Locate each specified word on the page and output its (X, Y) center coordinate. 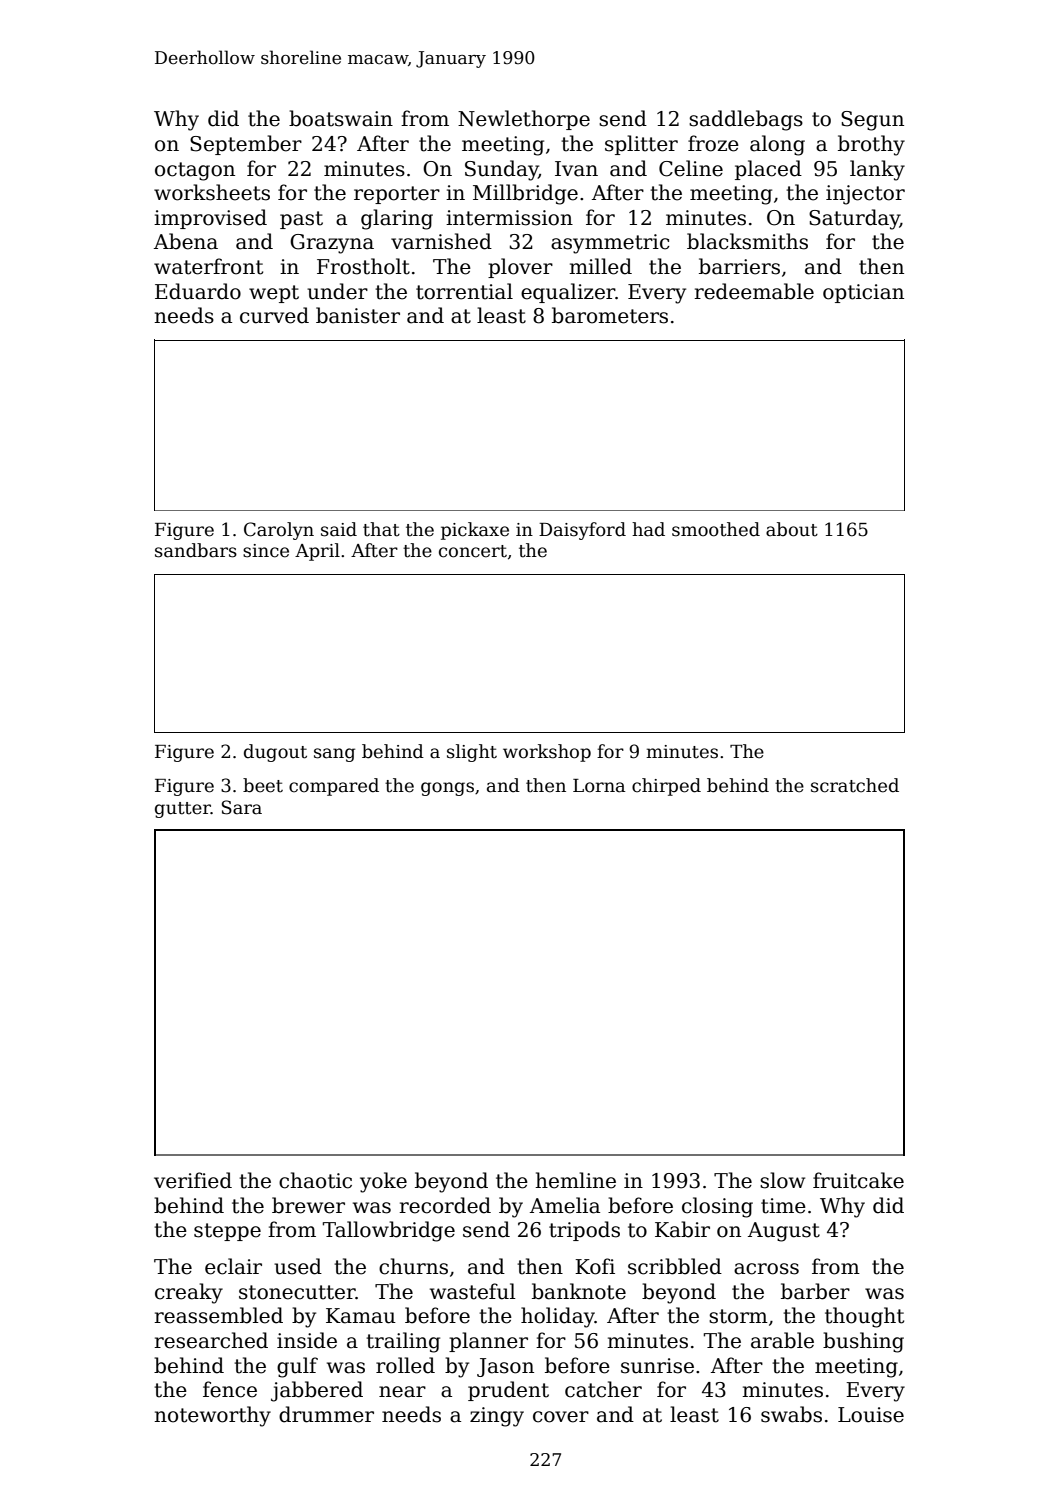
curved (274, 315)
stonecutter (297, 1292)
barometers (610, 315)
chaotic (315, 1180)
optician (863, 293)
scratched (855, 785)
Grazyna (332, 244)
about (792, 529)
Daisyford (582, 531)
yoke (383, 1182)
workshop (547, 753)
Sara (242, 807)
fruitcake (858, 1180)
